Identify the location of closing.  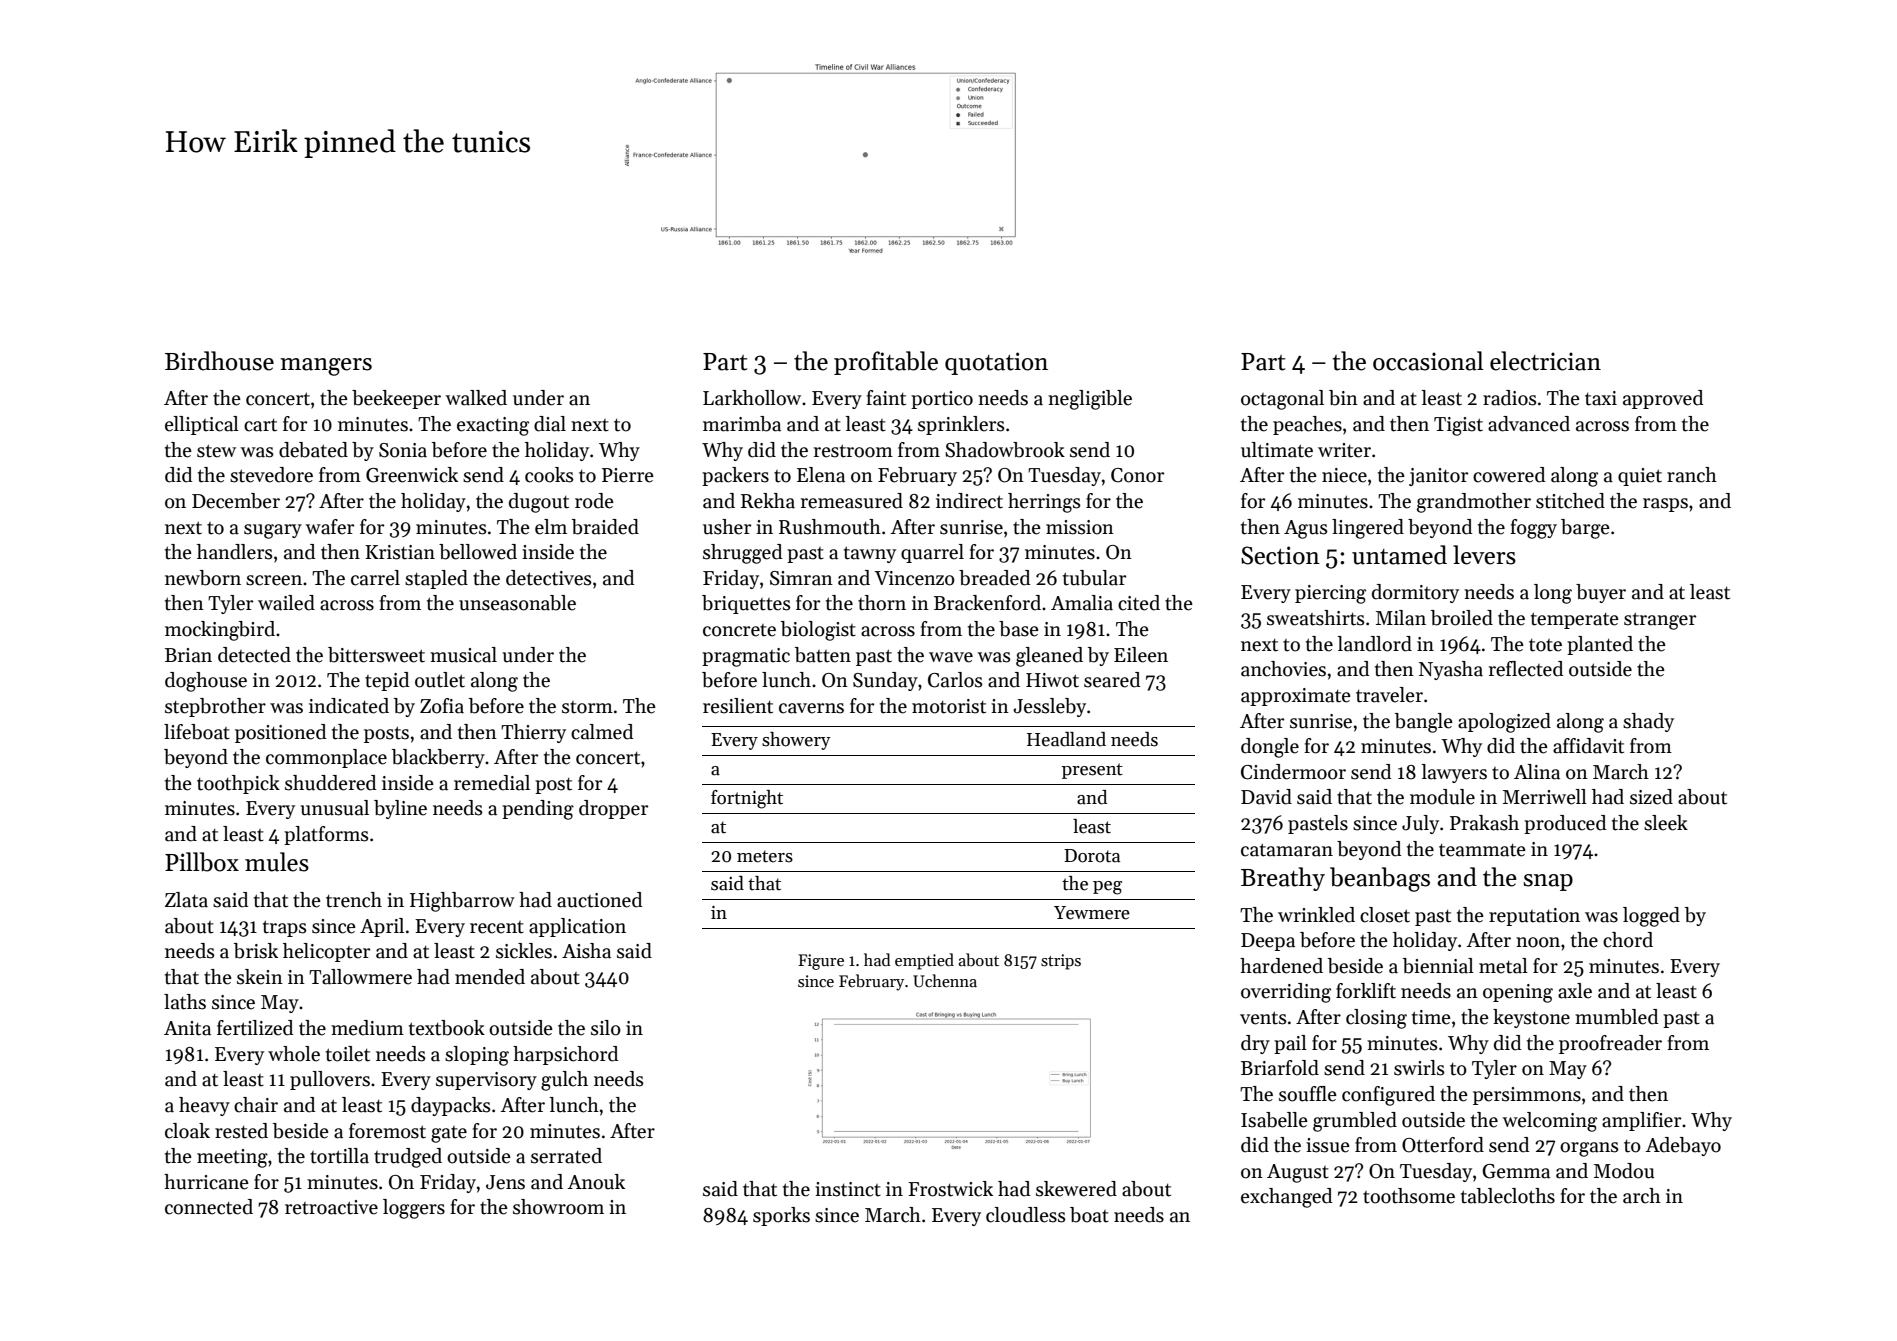
(1376, 1019).
